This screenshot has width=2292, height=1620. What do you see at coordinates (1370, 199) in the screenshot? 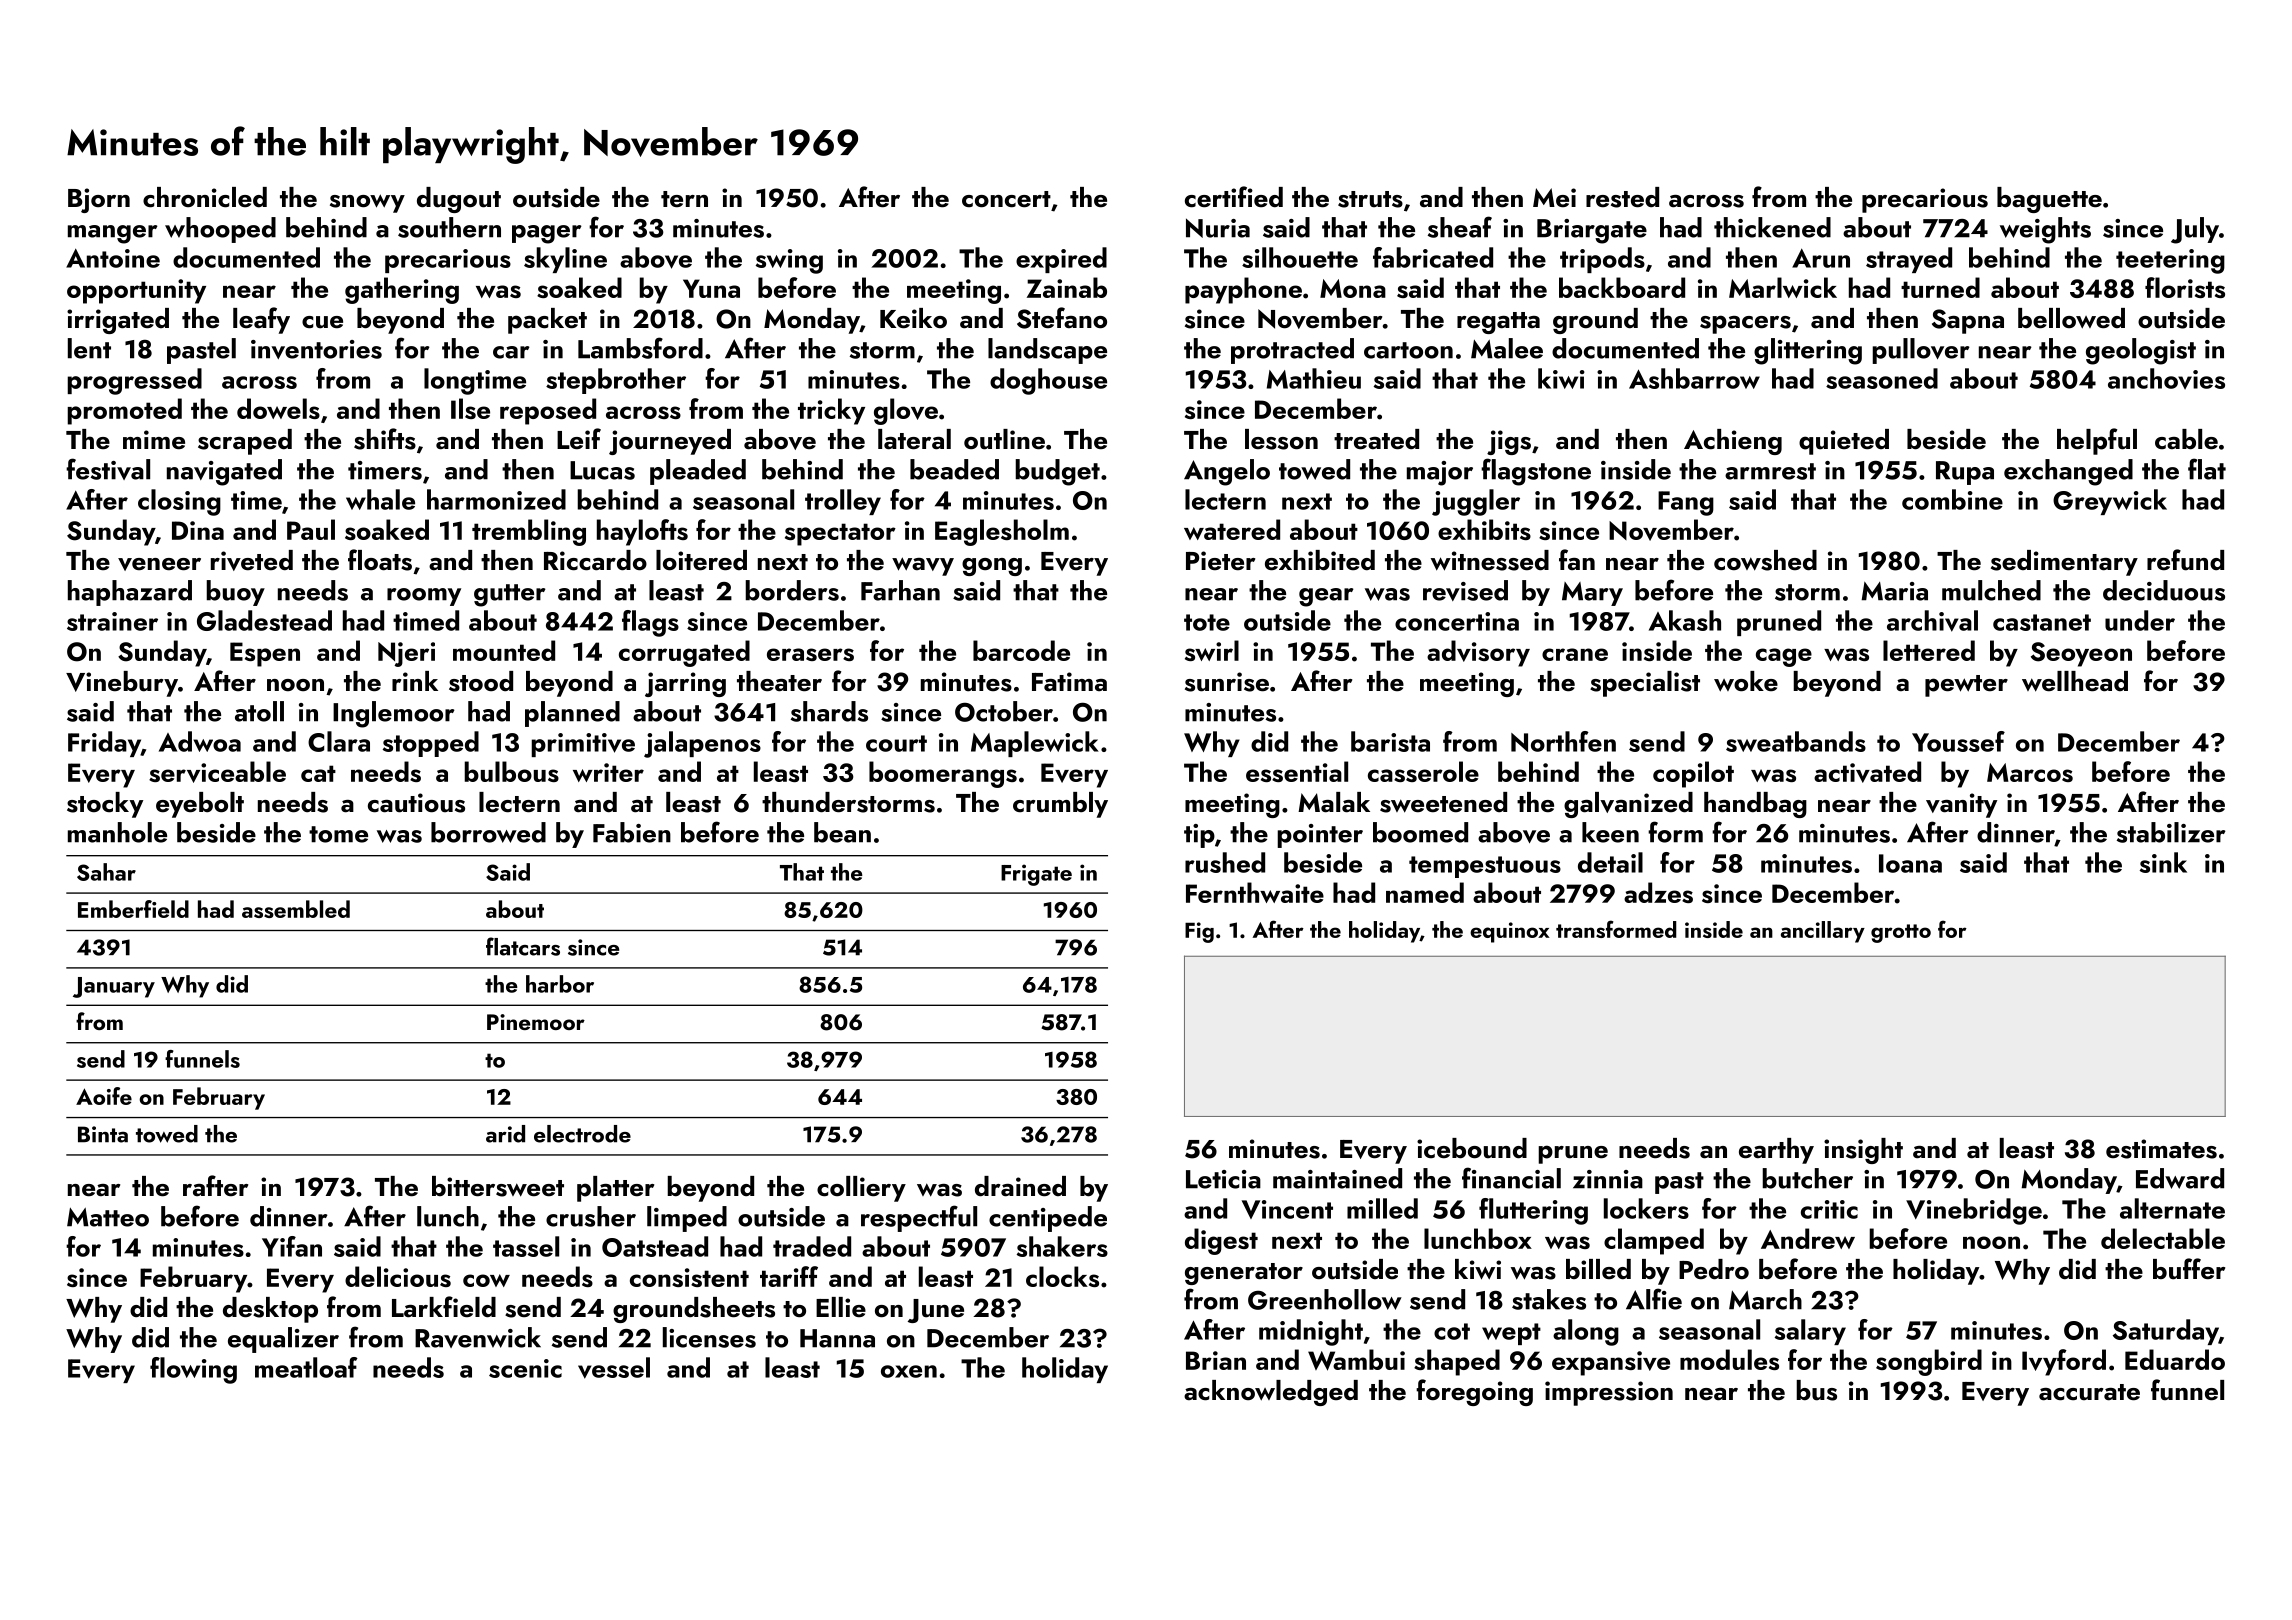
I see `struts` at bounding box center [1370, 199].
